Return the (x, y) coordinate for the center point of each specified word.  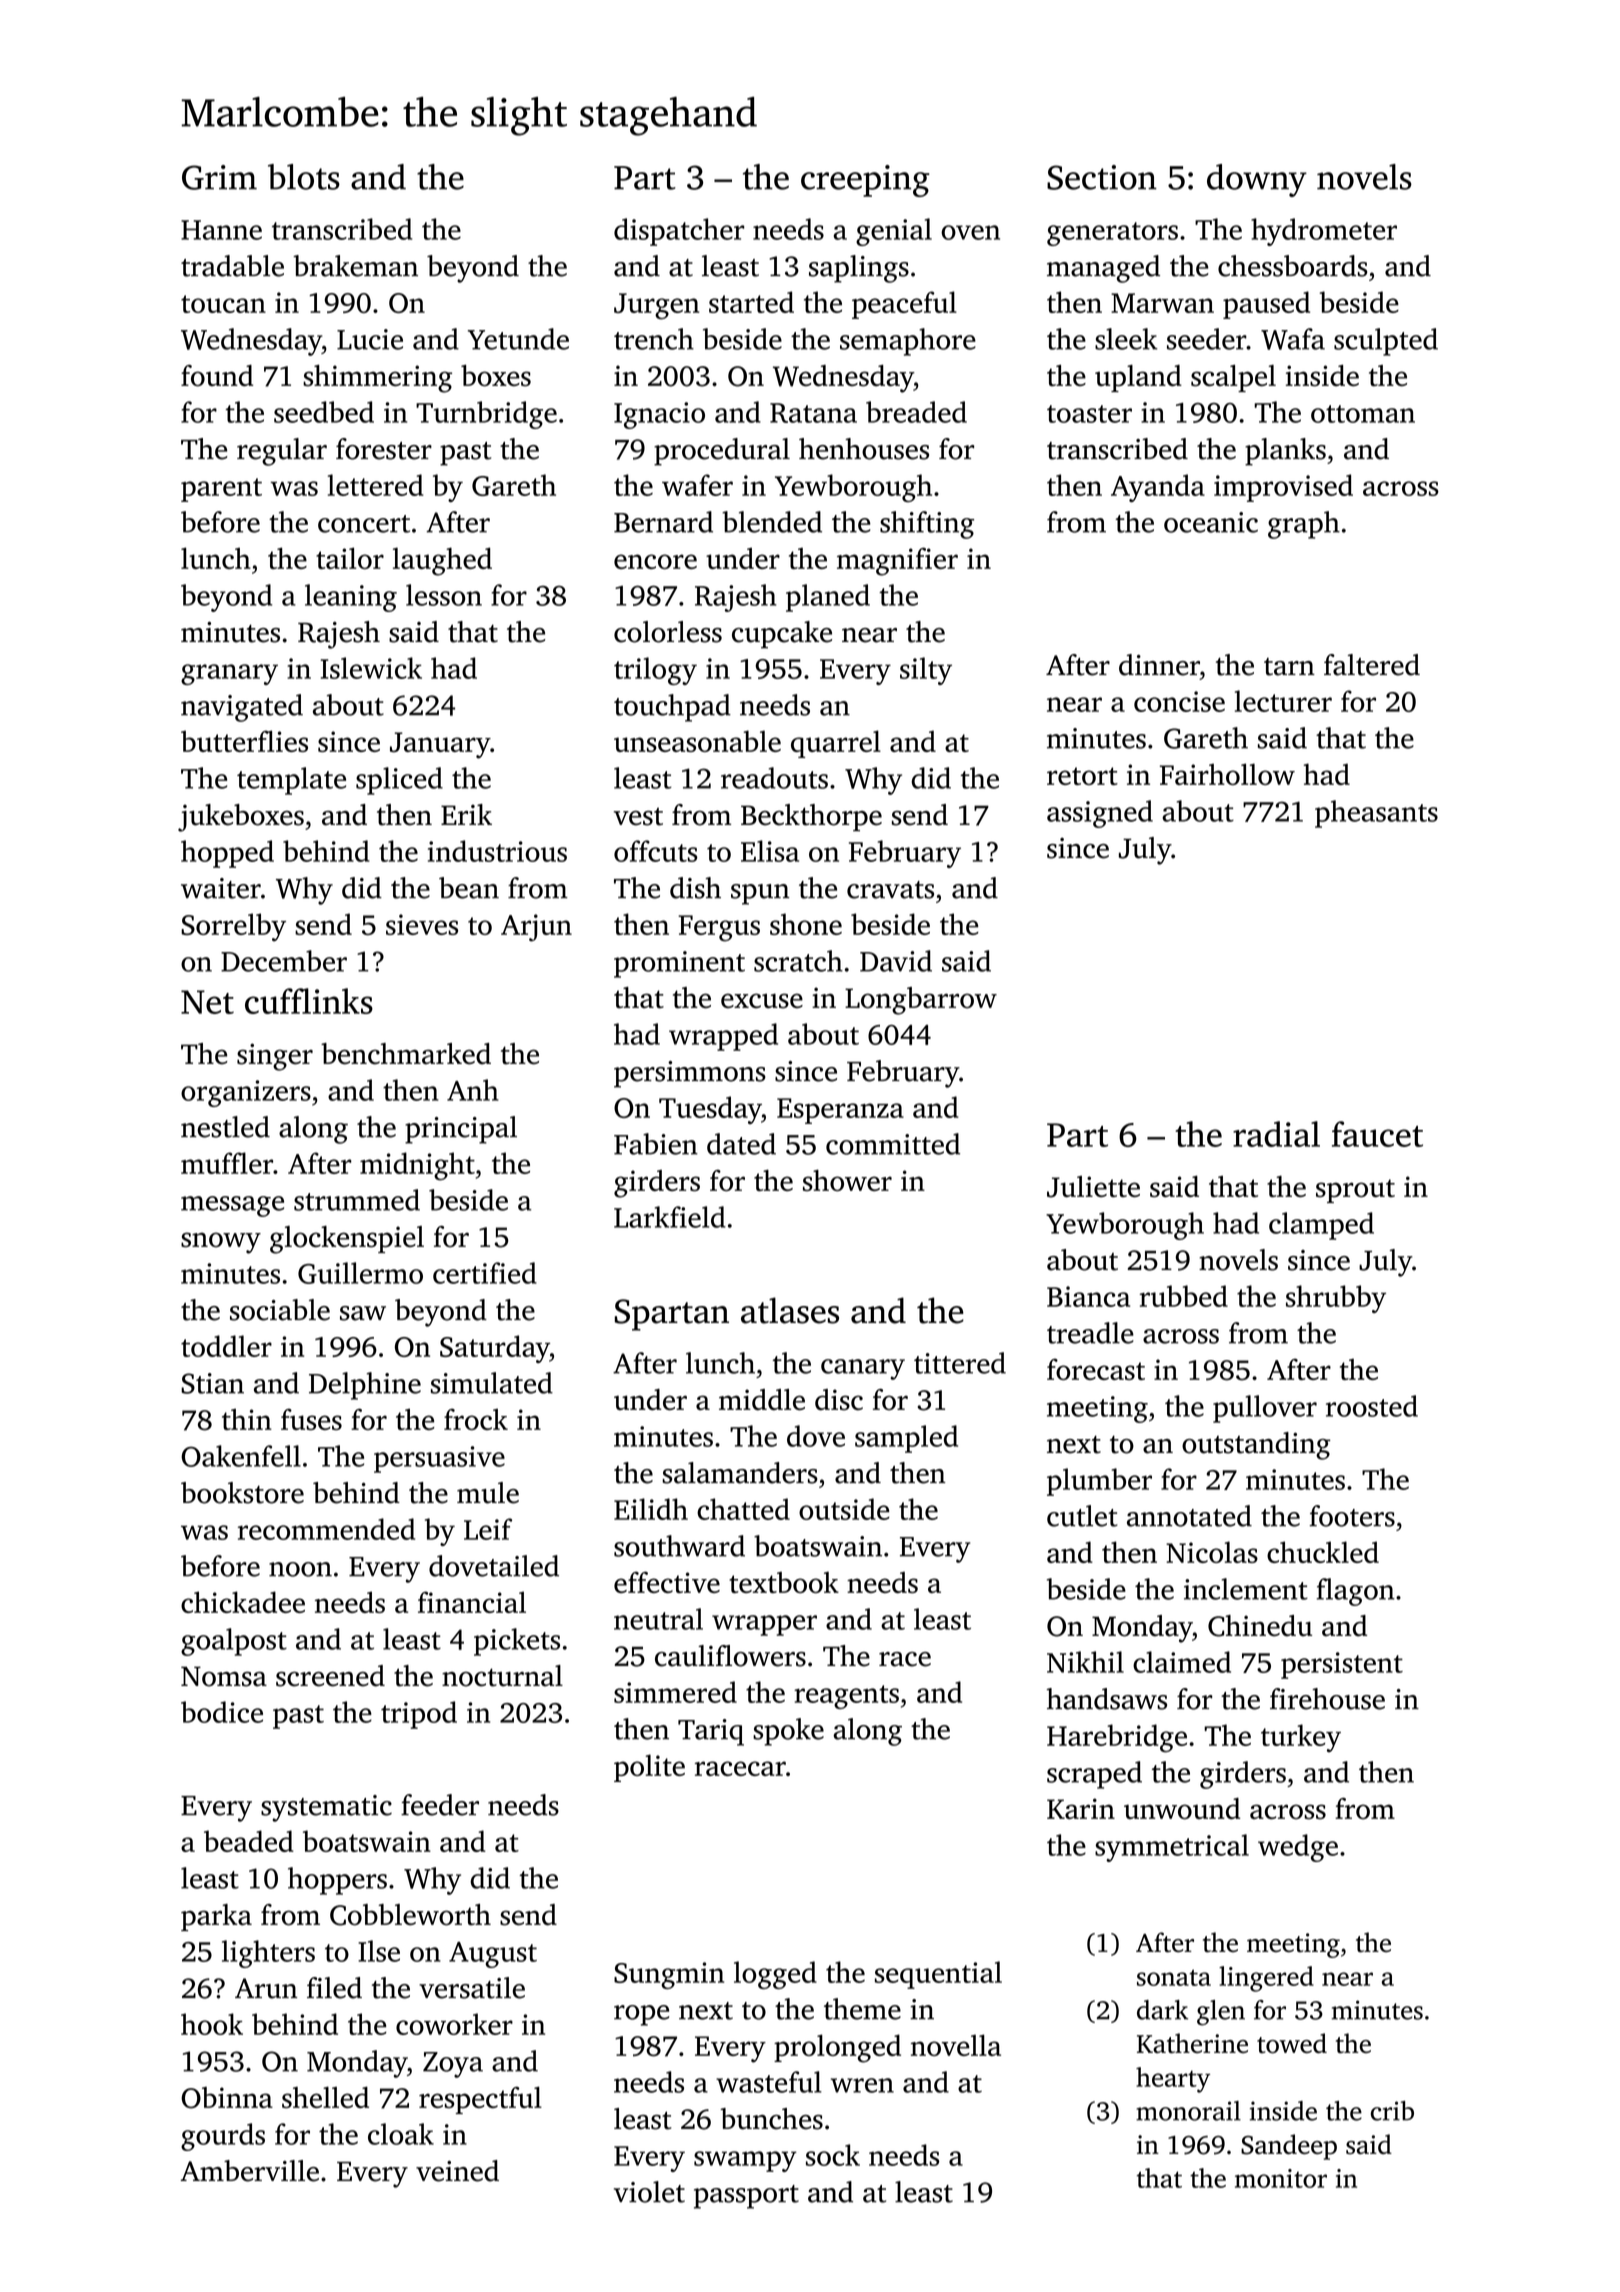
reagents (846, 1697)
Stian (212, 1383)
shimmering (377, 379)
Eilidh (651, 1509)
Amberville (250, 2171)
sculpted (1386, 342)
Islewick (371, 668)
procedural (722, 452)
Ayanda (1158, 488)
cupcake (782, 635)
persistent (1342, 1665)
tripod (419, 1715)
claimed (1182, 1662)
